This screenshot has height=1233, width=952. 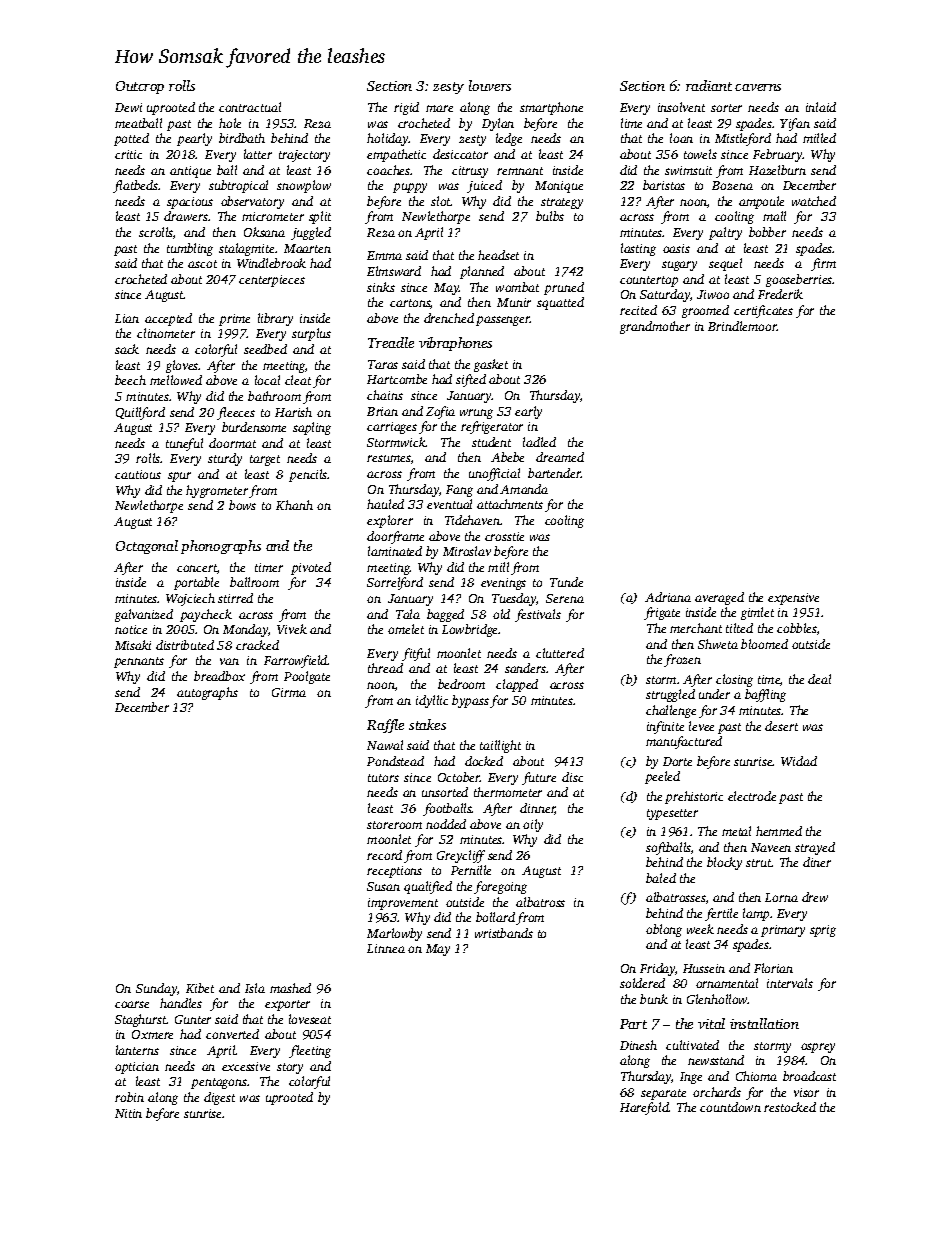 What do you see at coordinates (491, 365) in the screenshot?
I see `gasket` at bounding box center [491, 365].
